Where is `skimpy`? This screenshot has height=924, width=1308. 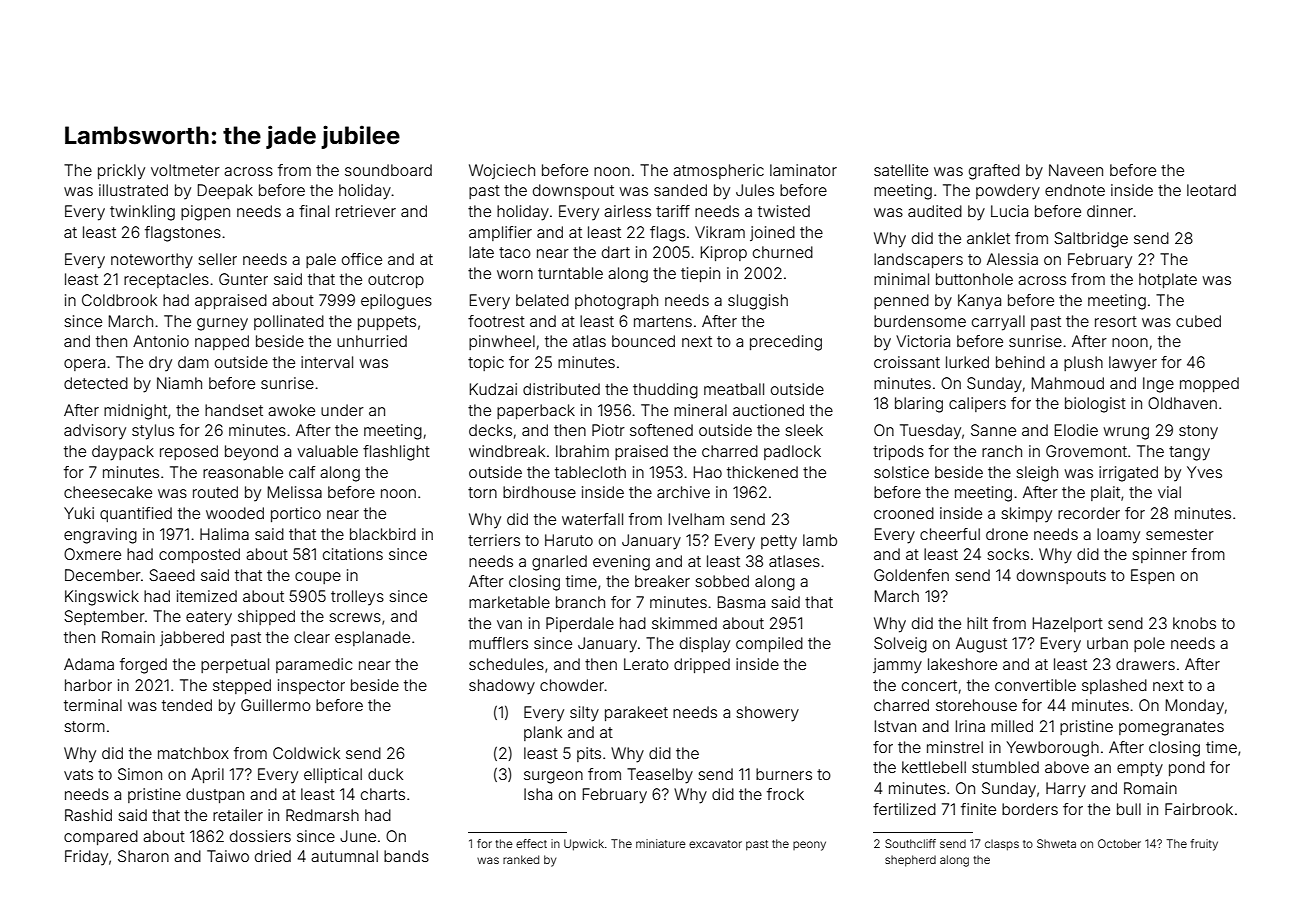
skimpy is located at coordinates (1026, 515).
